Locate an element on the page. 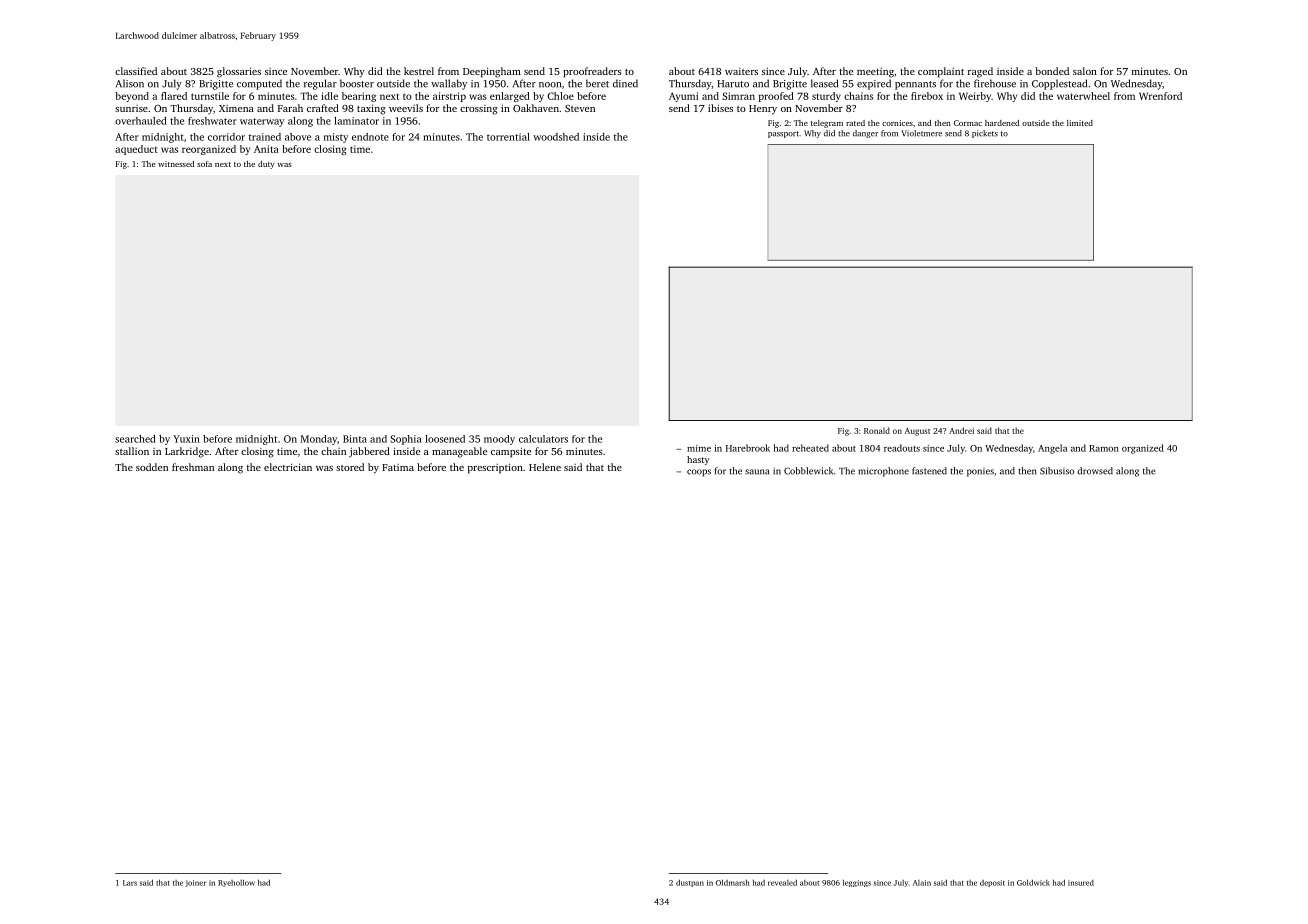 This image has height=924, width=1308. dustpan is located at coordinates (690, 883).
